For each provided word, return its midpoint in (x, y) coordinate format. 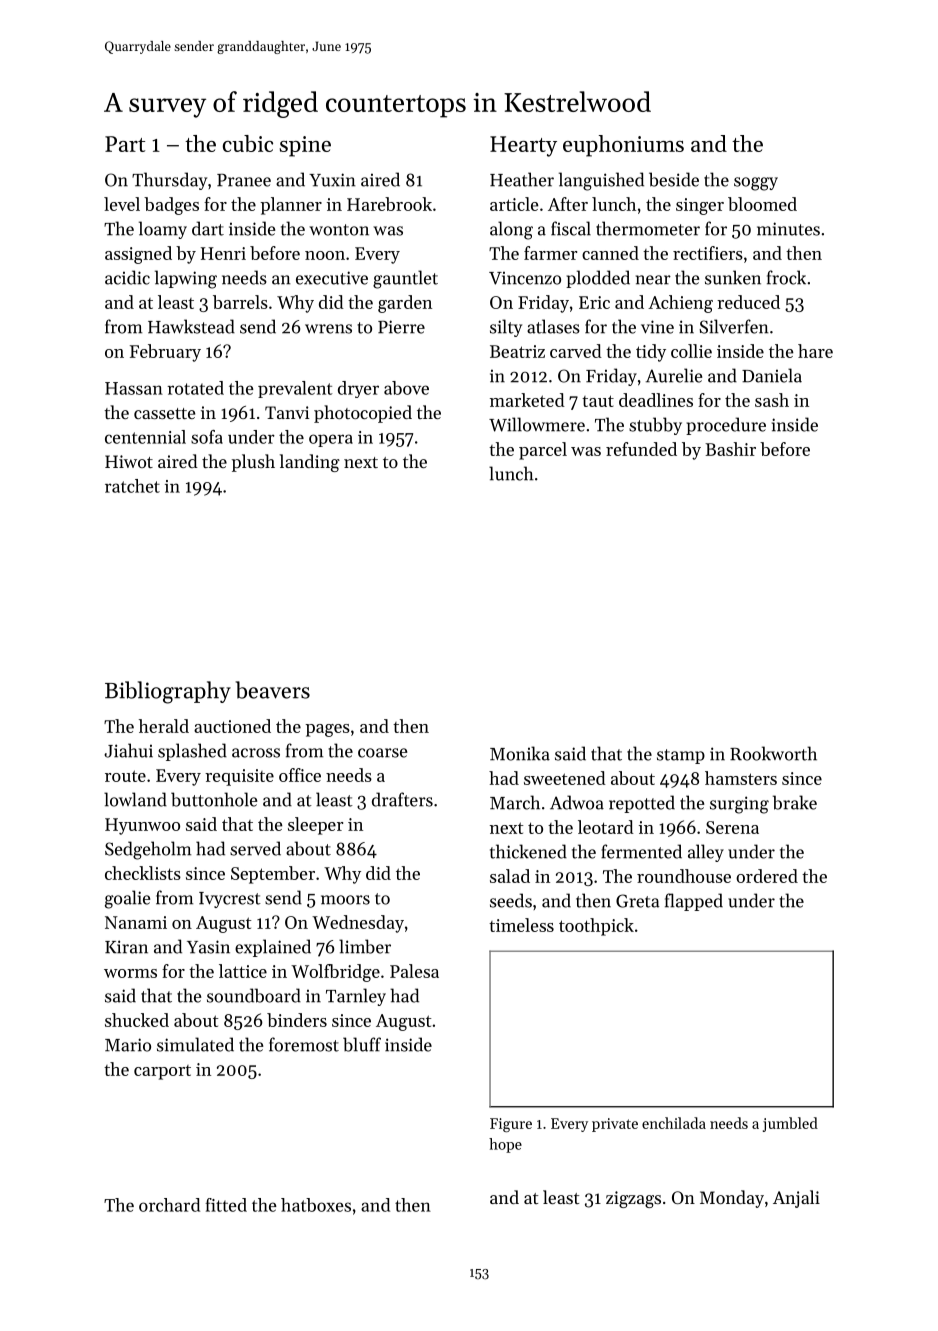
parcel (543, 451)
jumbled (790, 1124)
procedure (726, 426)
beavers (273, 690)
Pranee (244, 180)
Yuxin (332, 180)
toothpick (596, 927)
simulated (195, 1044)
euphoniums (623, 146)
